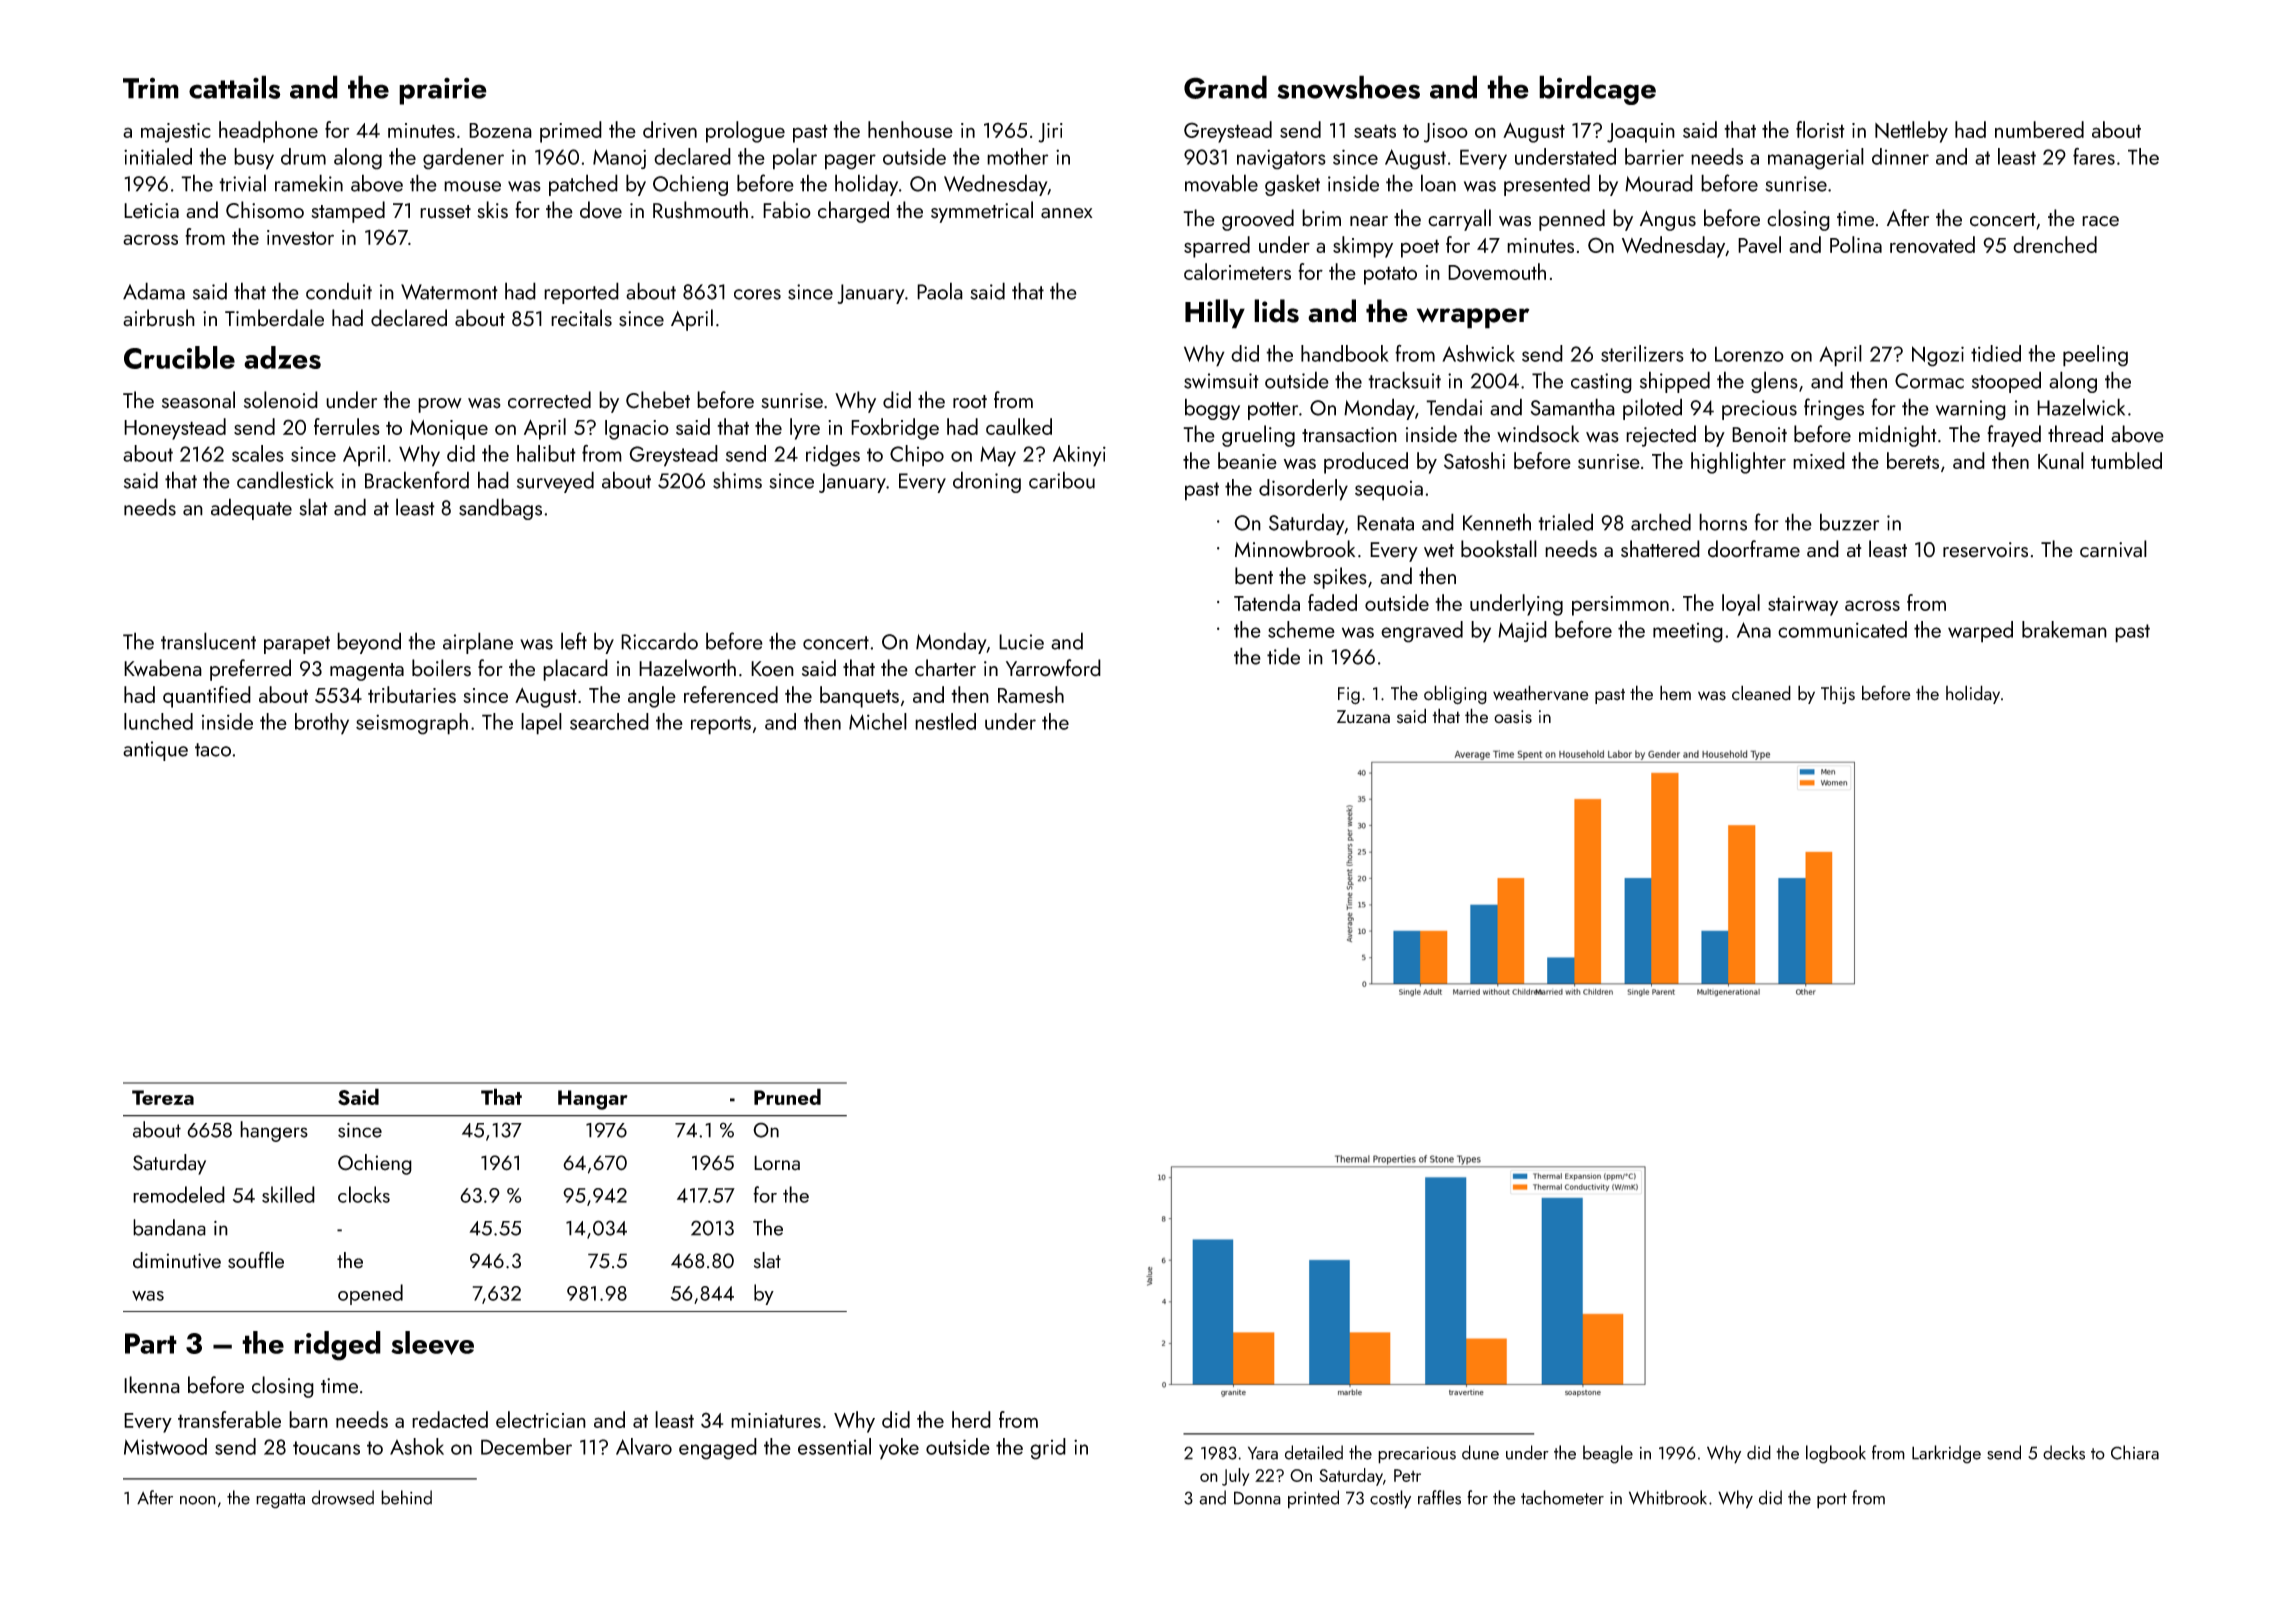 The image size is (2292, 1620). What do you see at coordinates (1363, 717) in the image?
I see `Zuzana` at bounding box center [1363, 717].
